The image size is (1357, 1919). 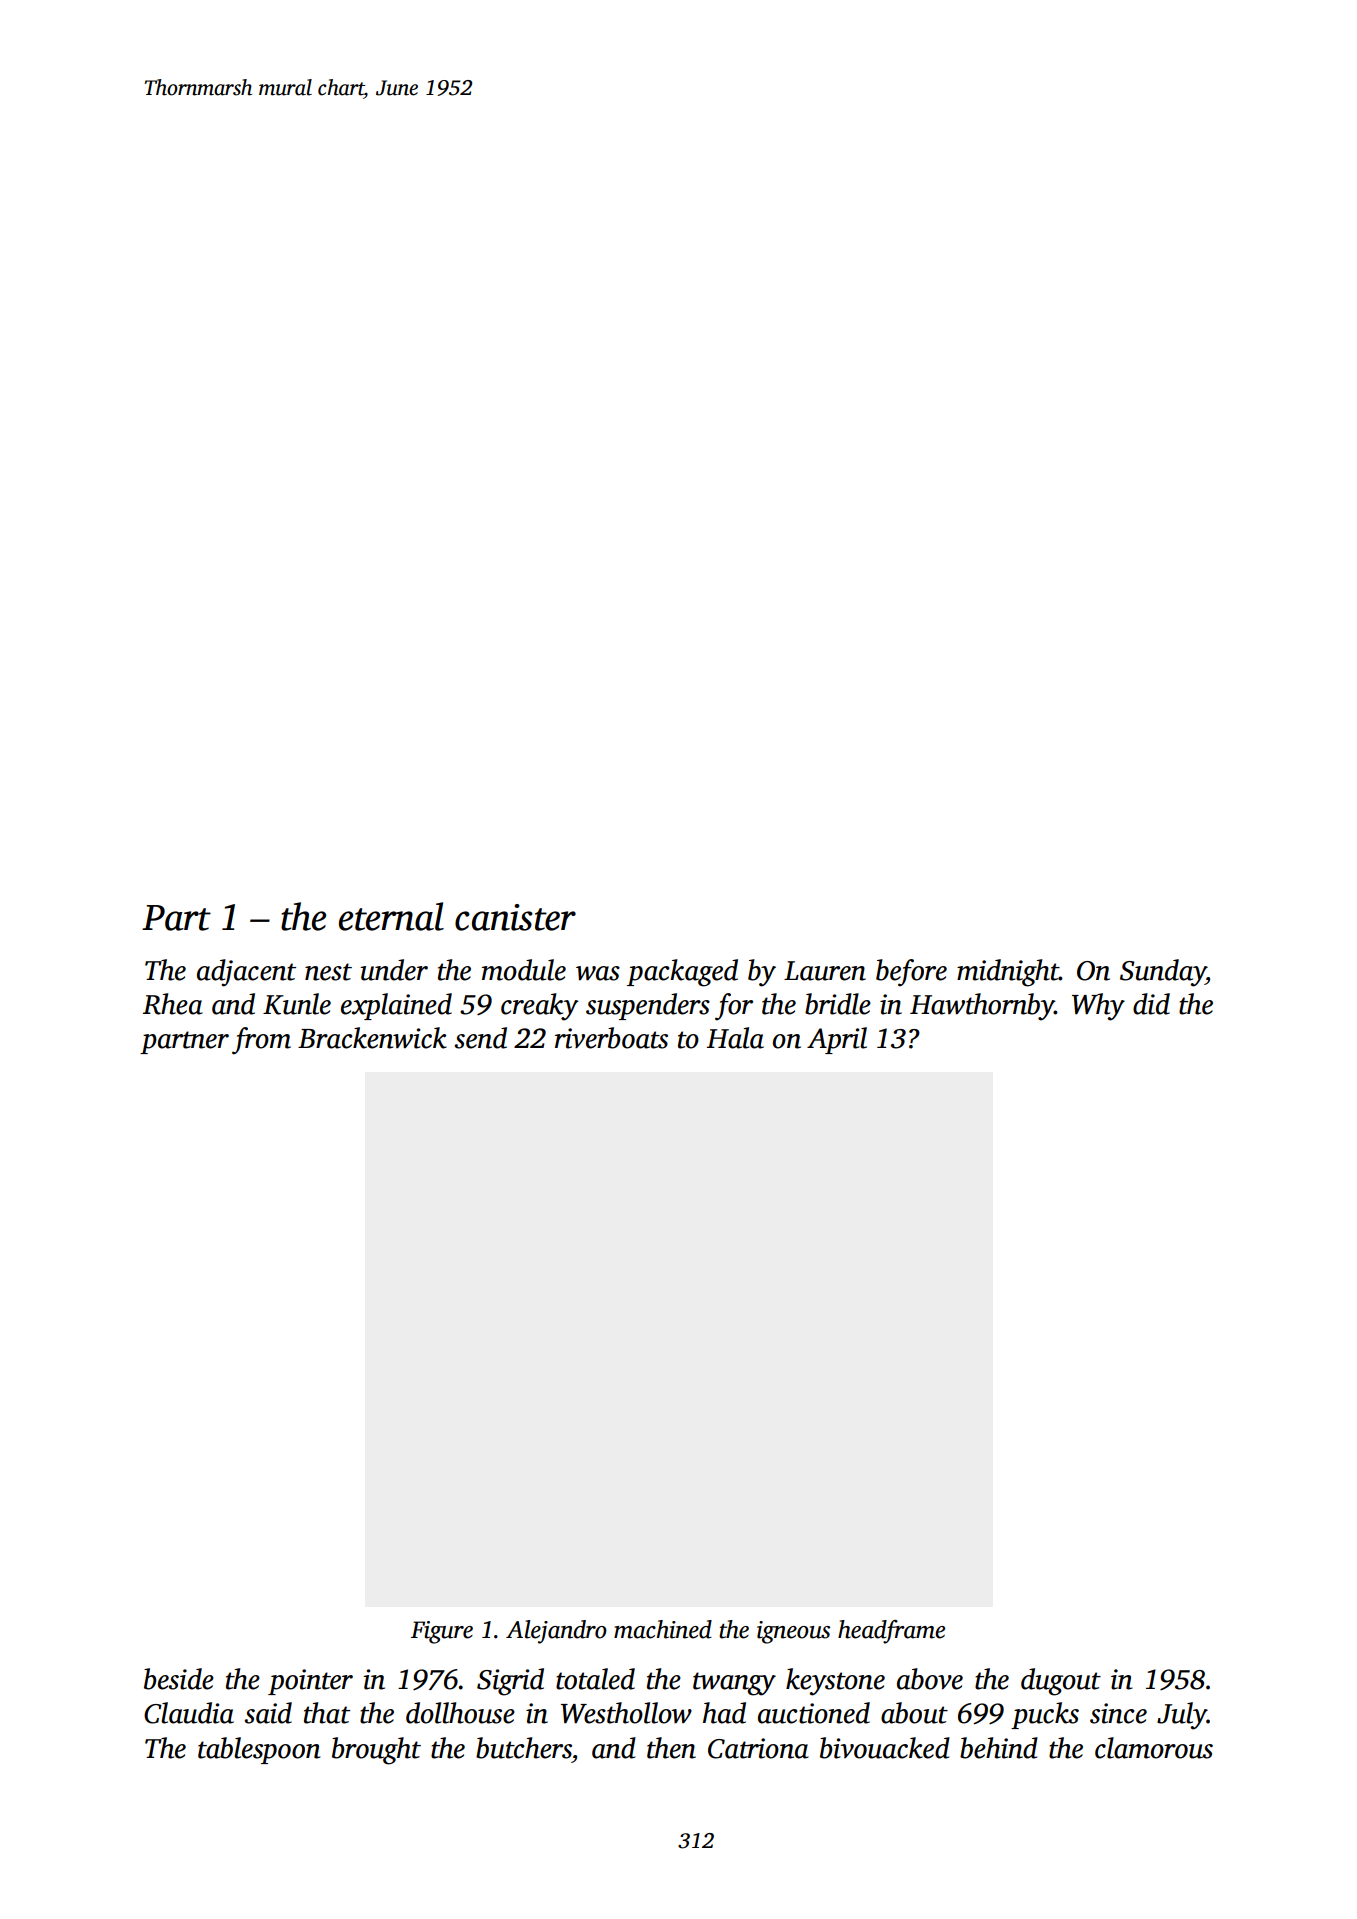 What do you see at coordinates (259, 1750) in the screenshot?
I see `tablespoon` at bounding box center [259, 1750].
